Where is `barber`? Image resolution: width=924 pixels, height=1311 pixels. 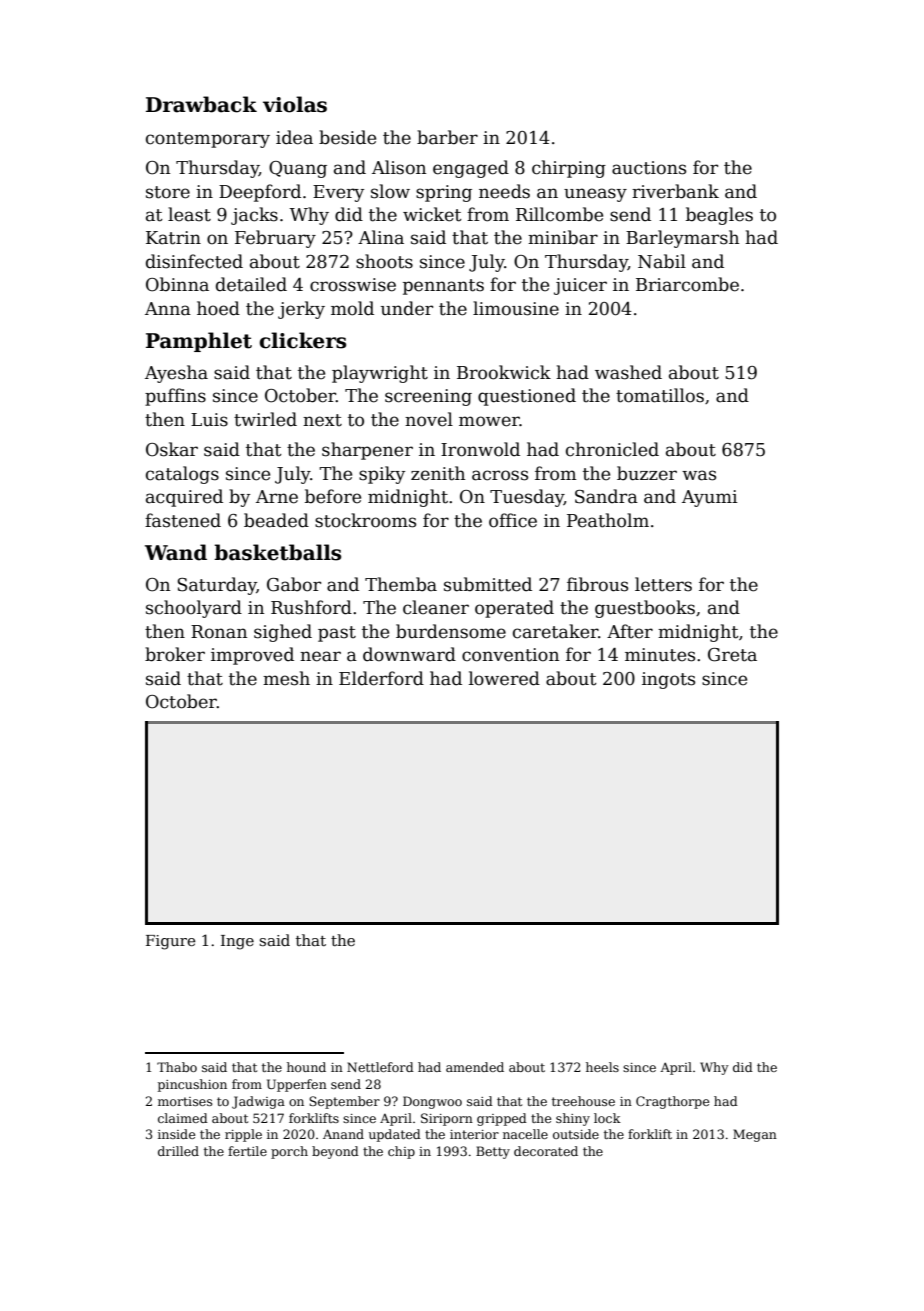
barber is located at coordinates (447, 137).
